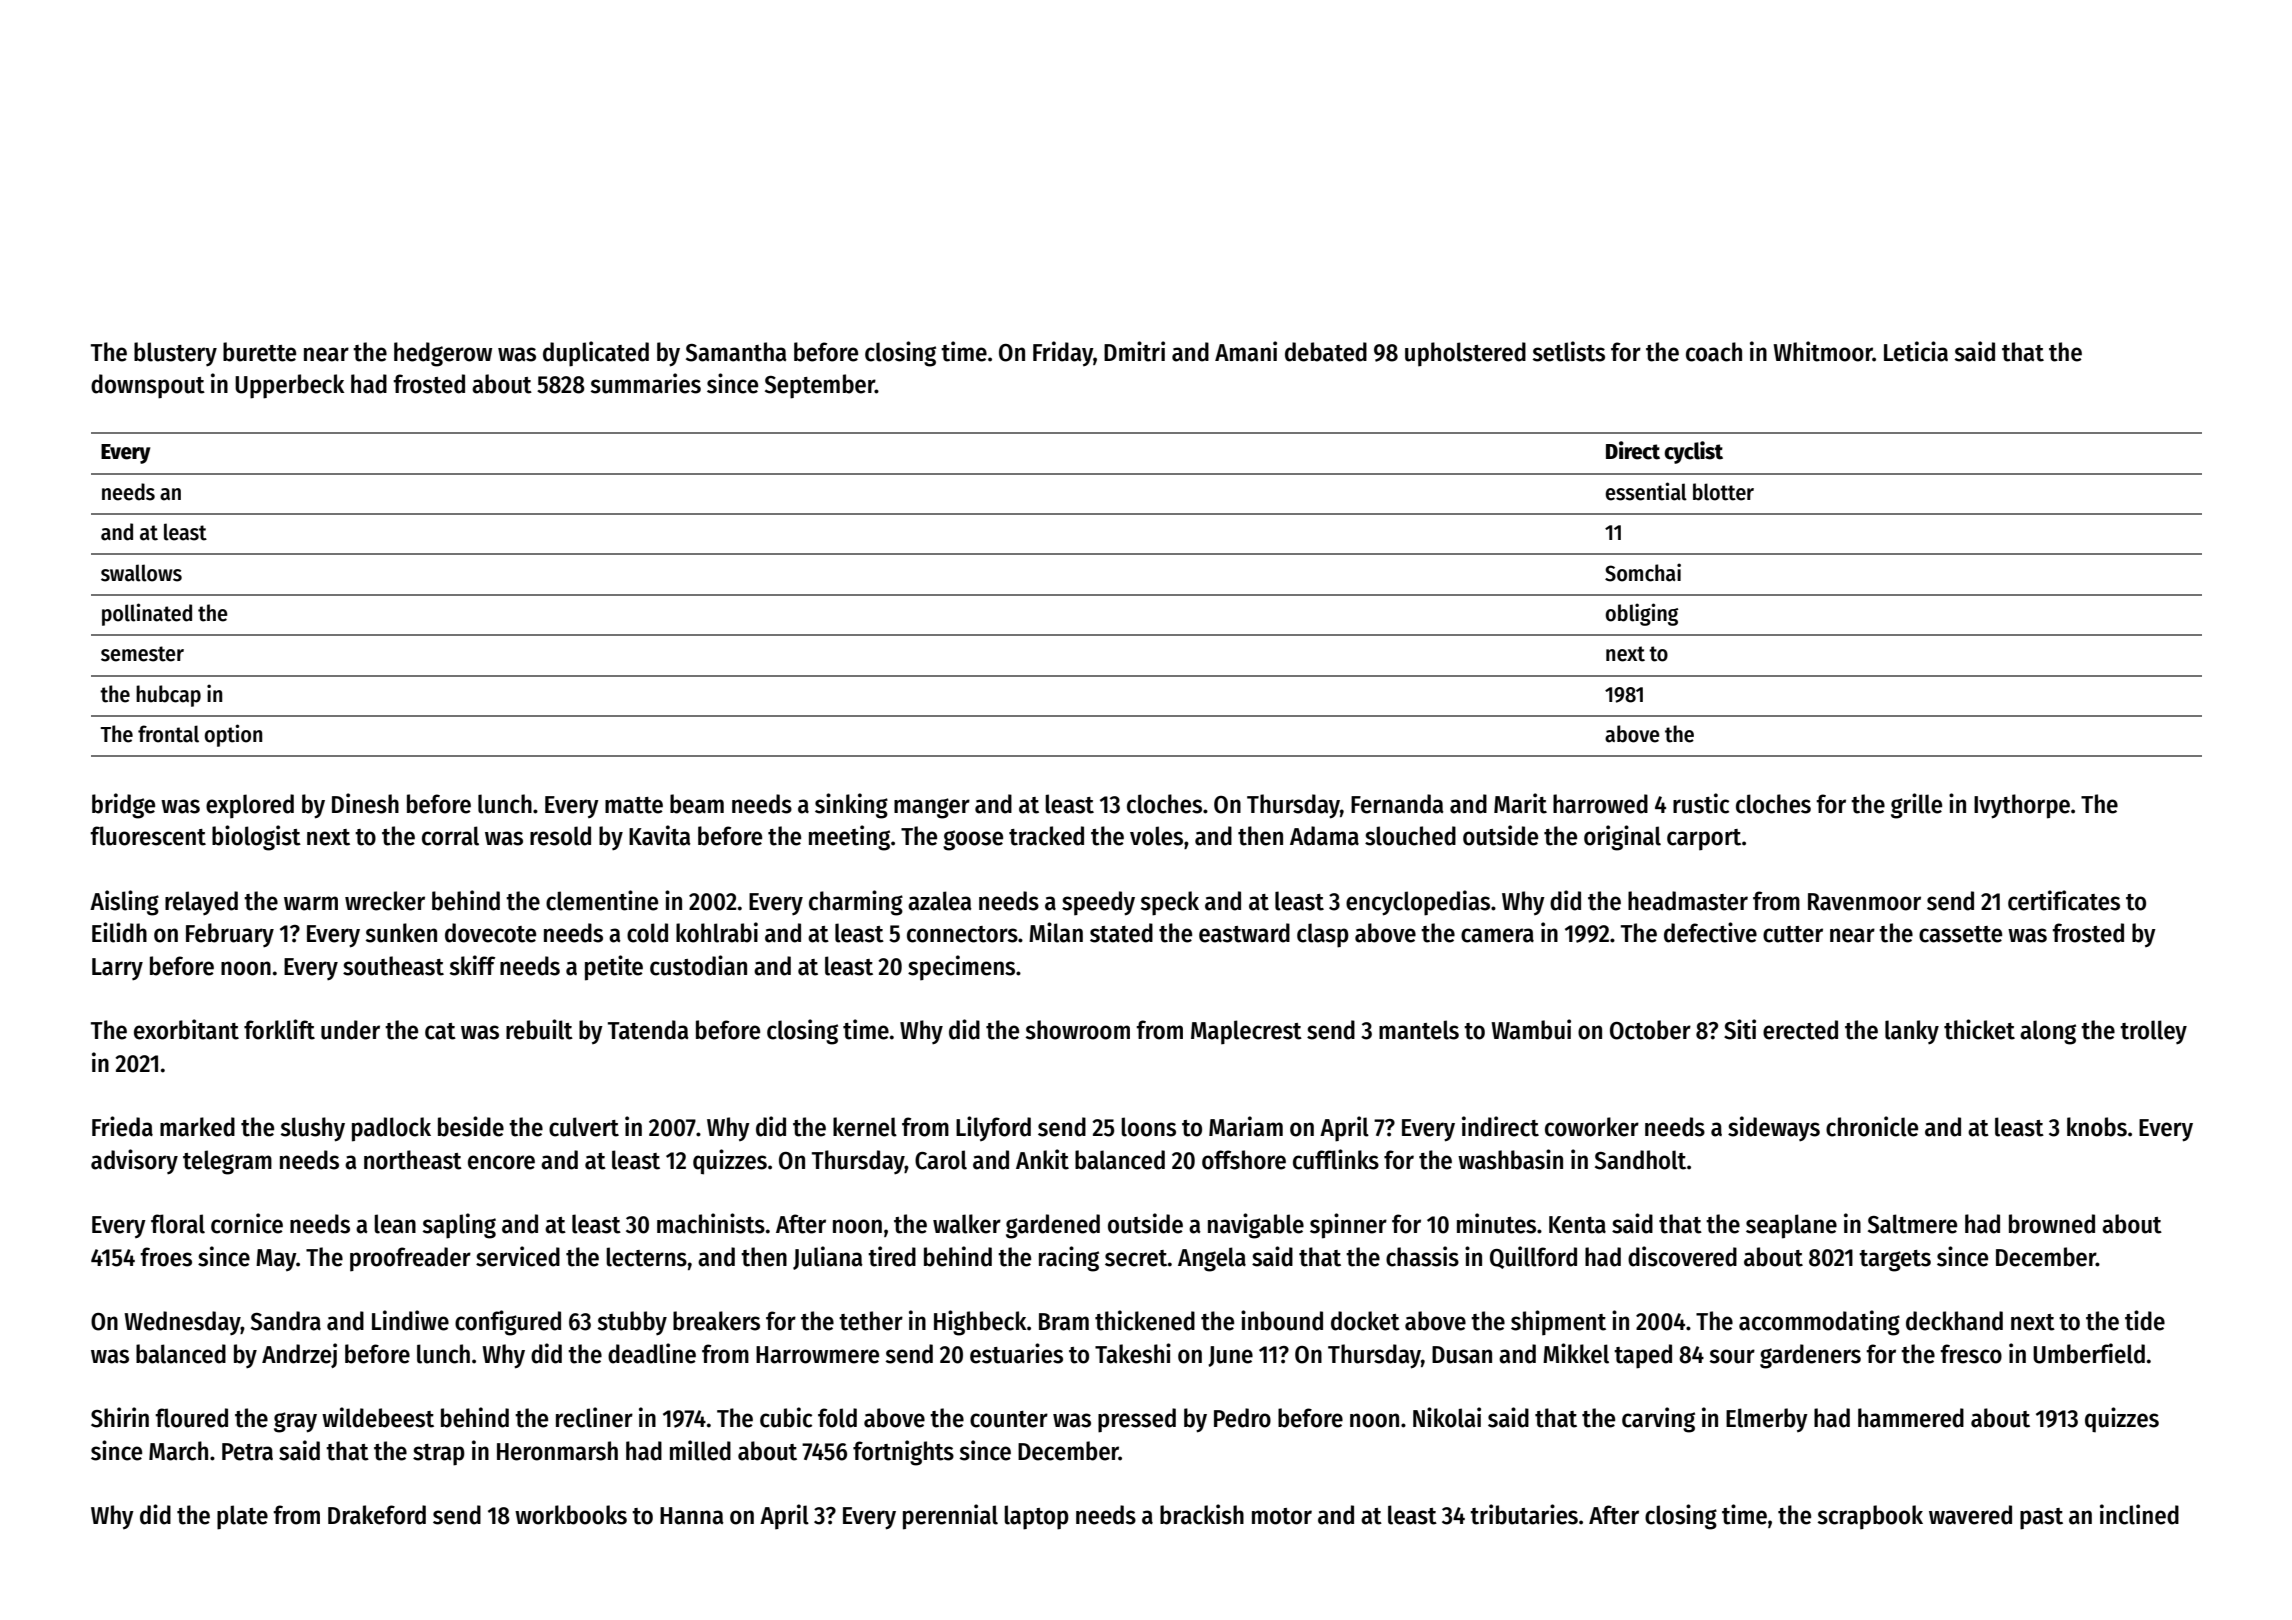 This screenshot has width=2292, height=1620. I want to click on September, so click(820, 386).
